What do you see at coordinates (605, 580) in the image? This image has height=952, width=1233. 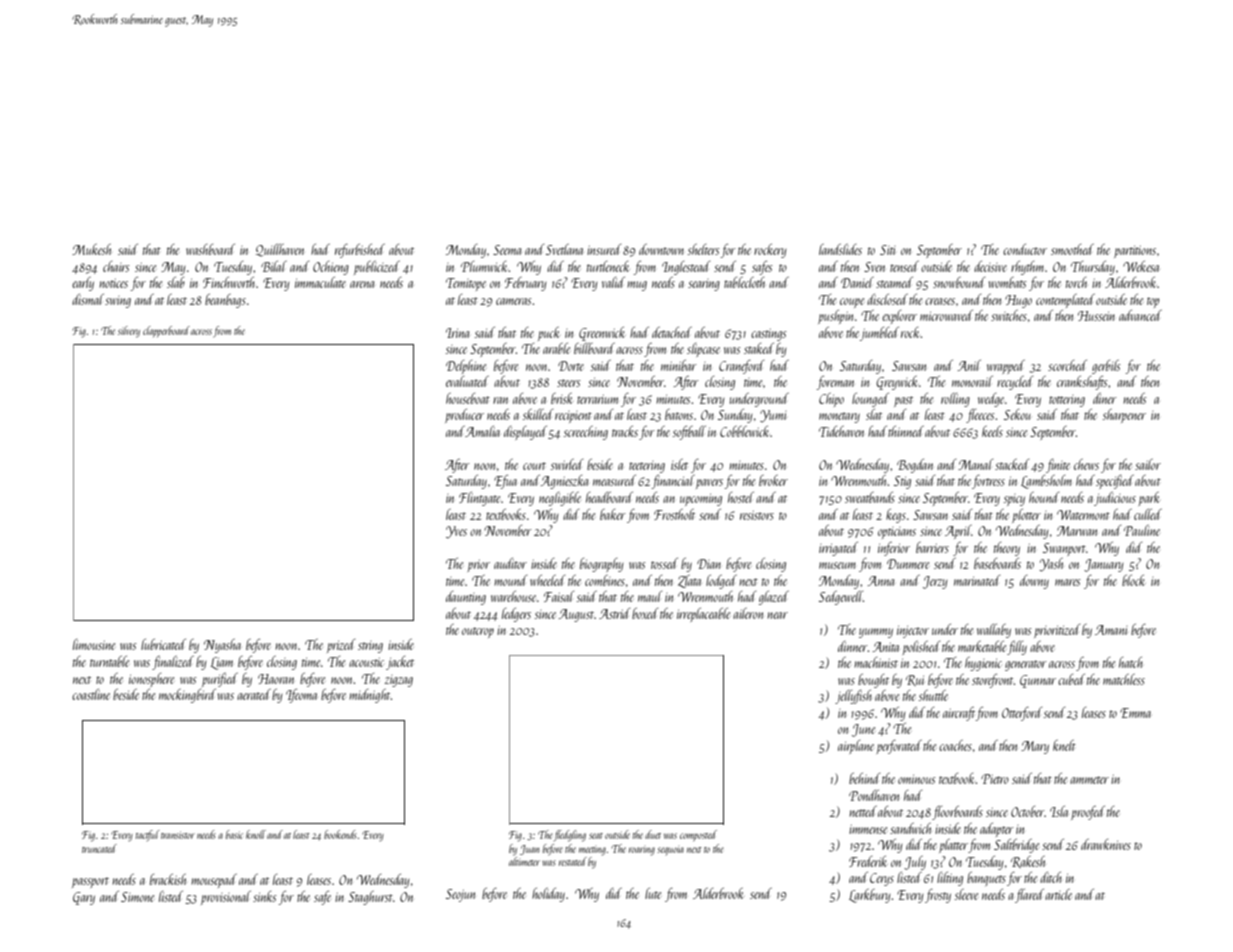 I see `combines` at bounding box center [605, 580].
